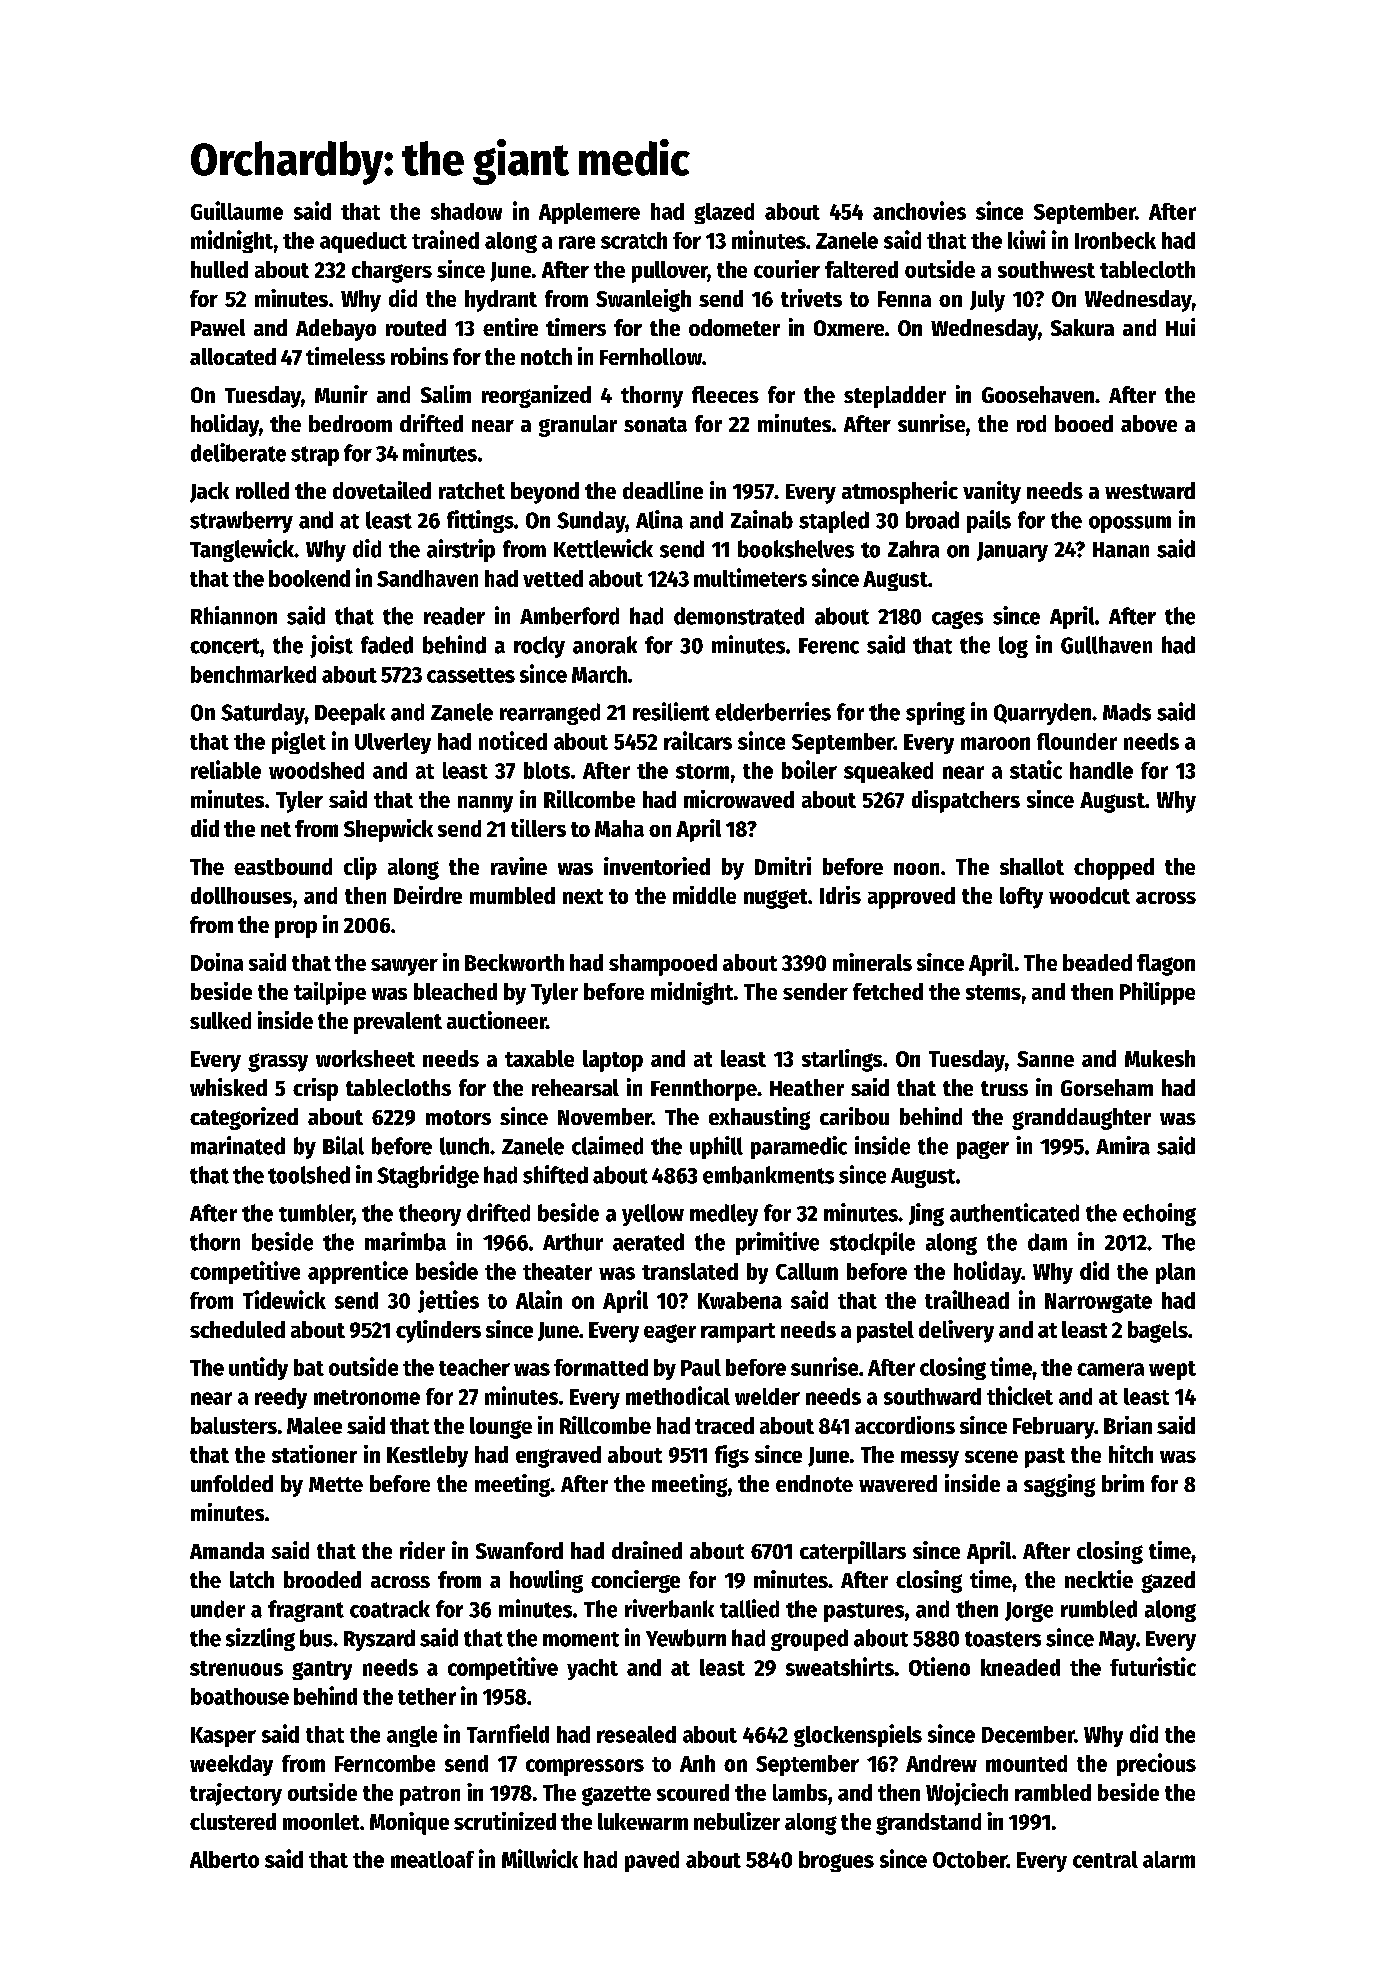  I want to click on kiwi, so click(1027, 239).
